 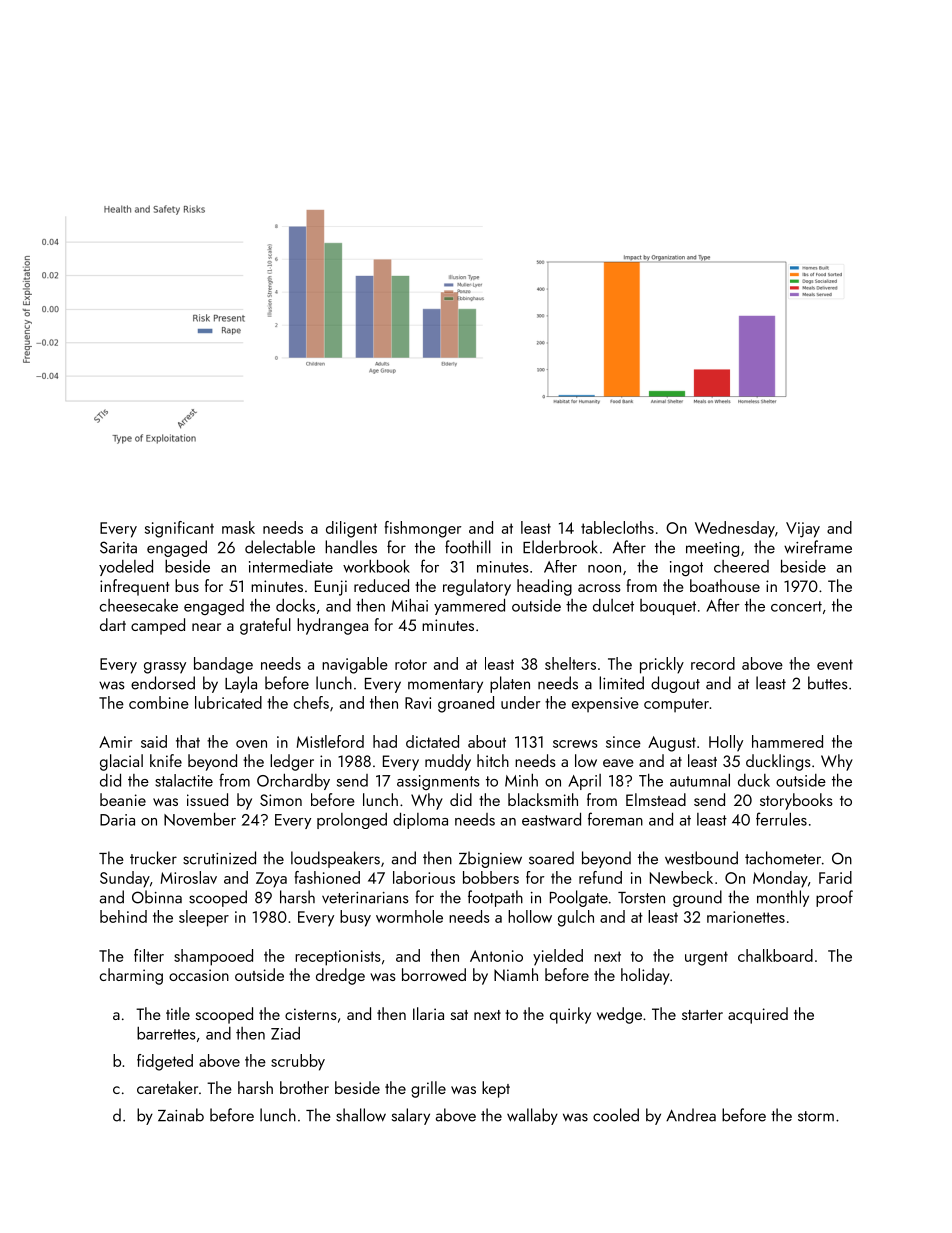 What do you see at coordinates (617, 527) in the document?
I see `tablecloths` at bounding box center [617, 527].
